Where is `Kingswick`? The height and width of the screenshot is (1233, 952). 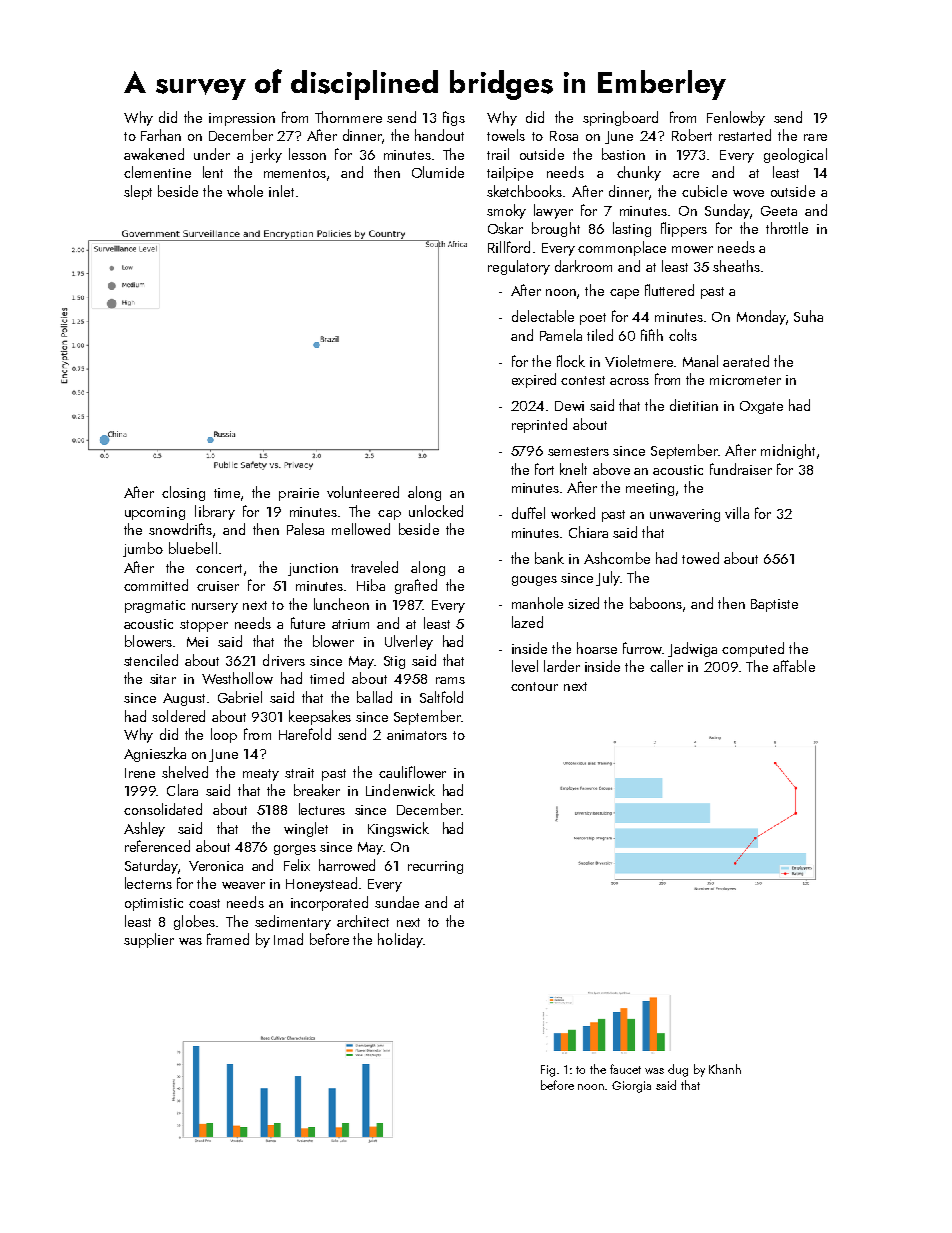
Kingswick is located at coordinates (398, 829).
